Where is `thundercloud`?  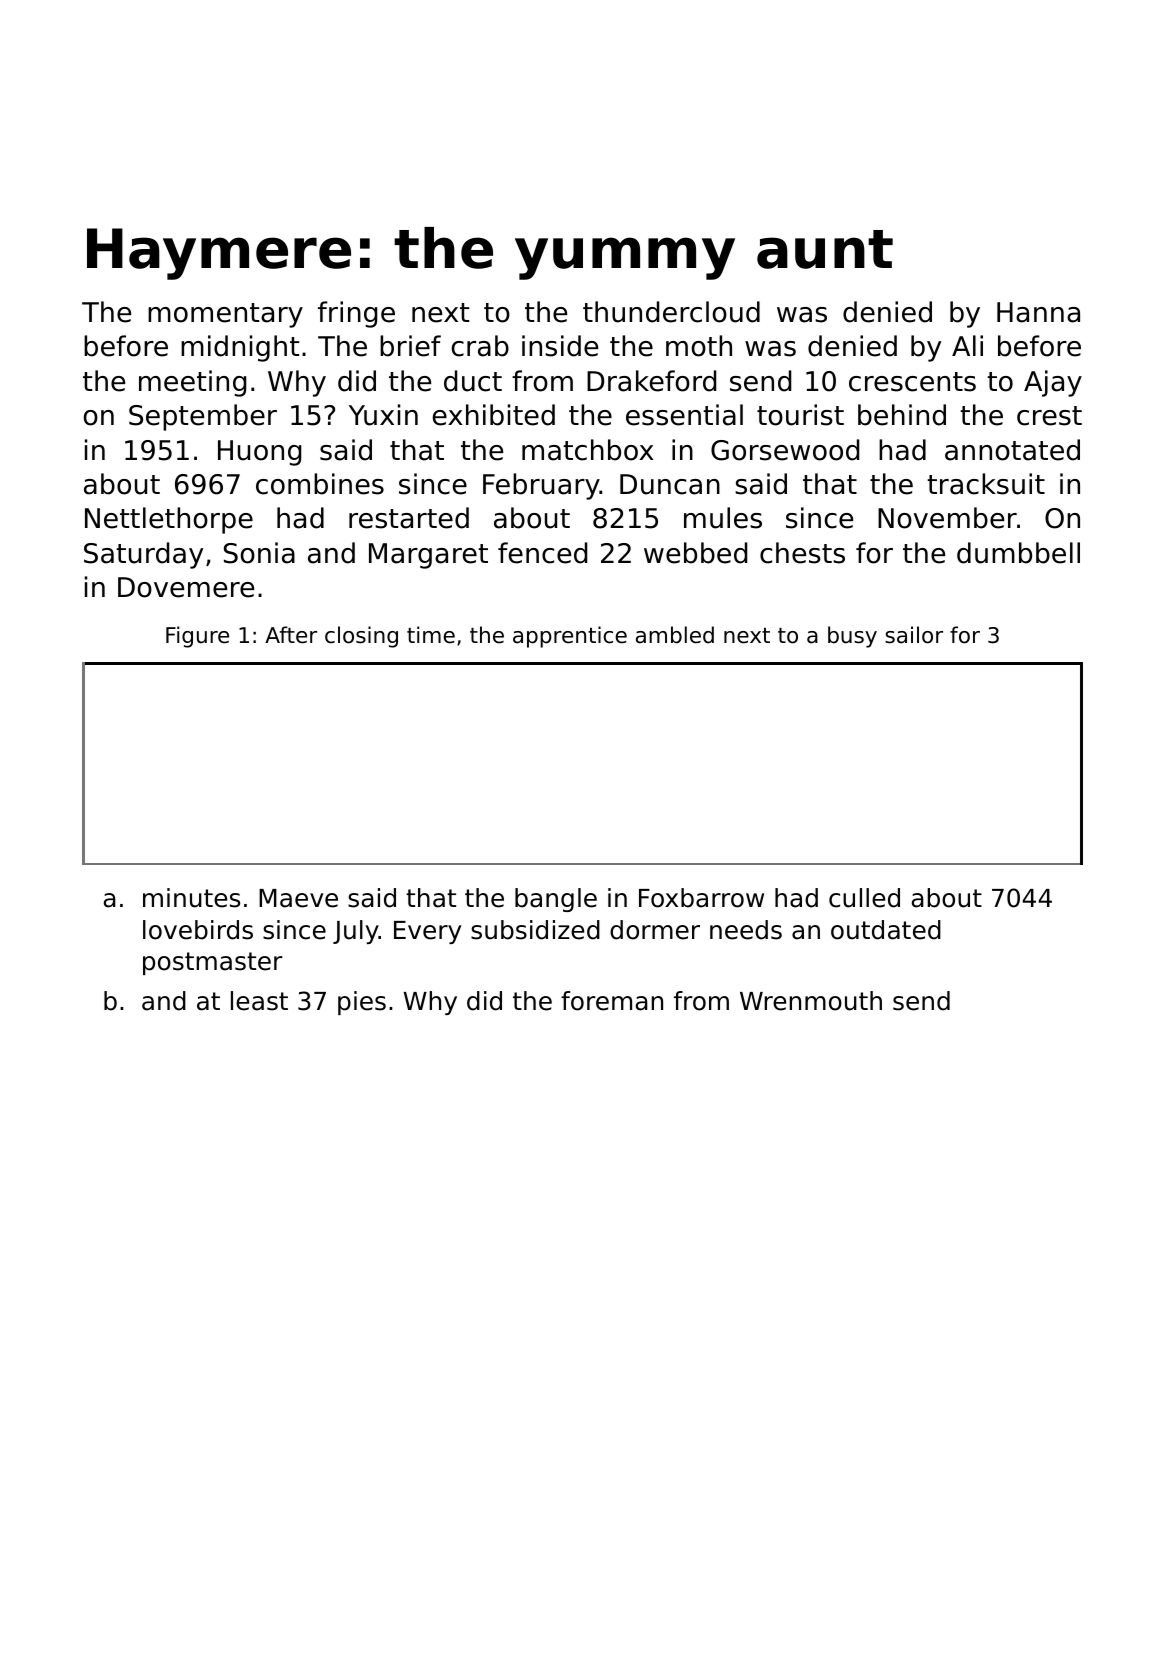
thundercloud is located at coordinates (671, 312).
